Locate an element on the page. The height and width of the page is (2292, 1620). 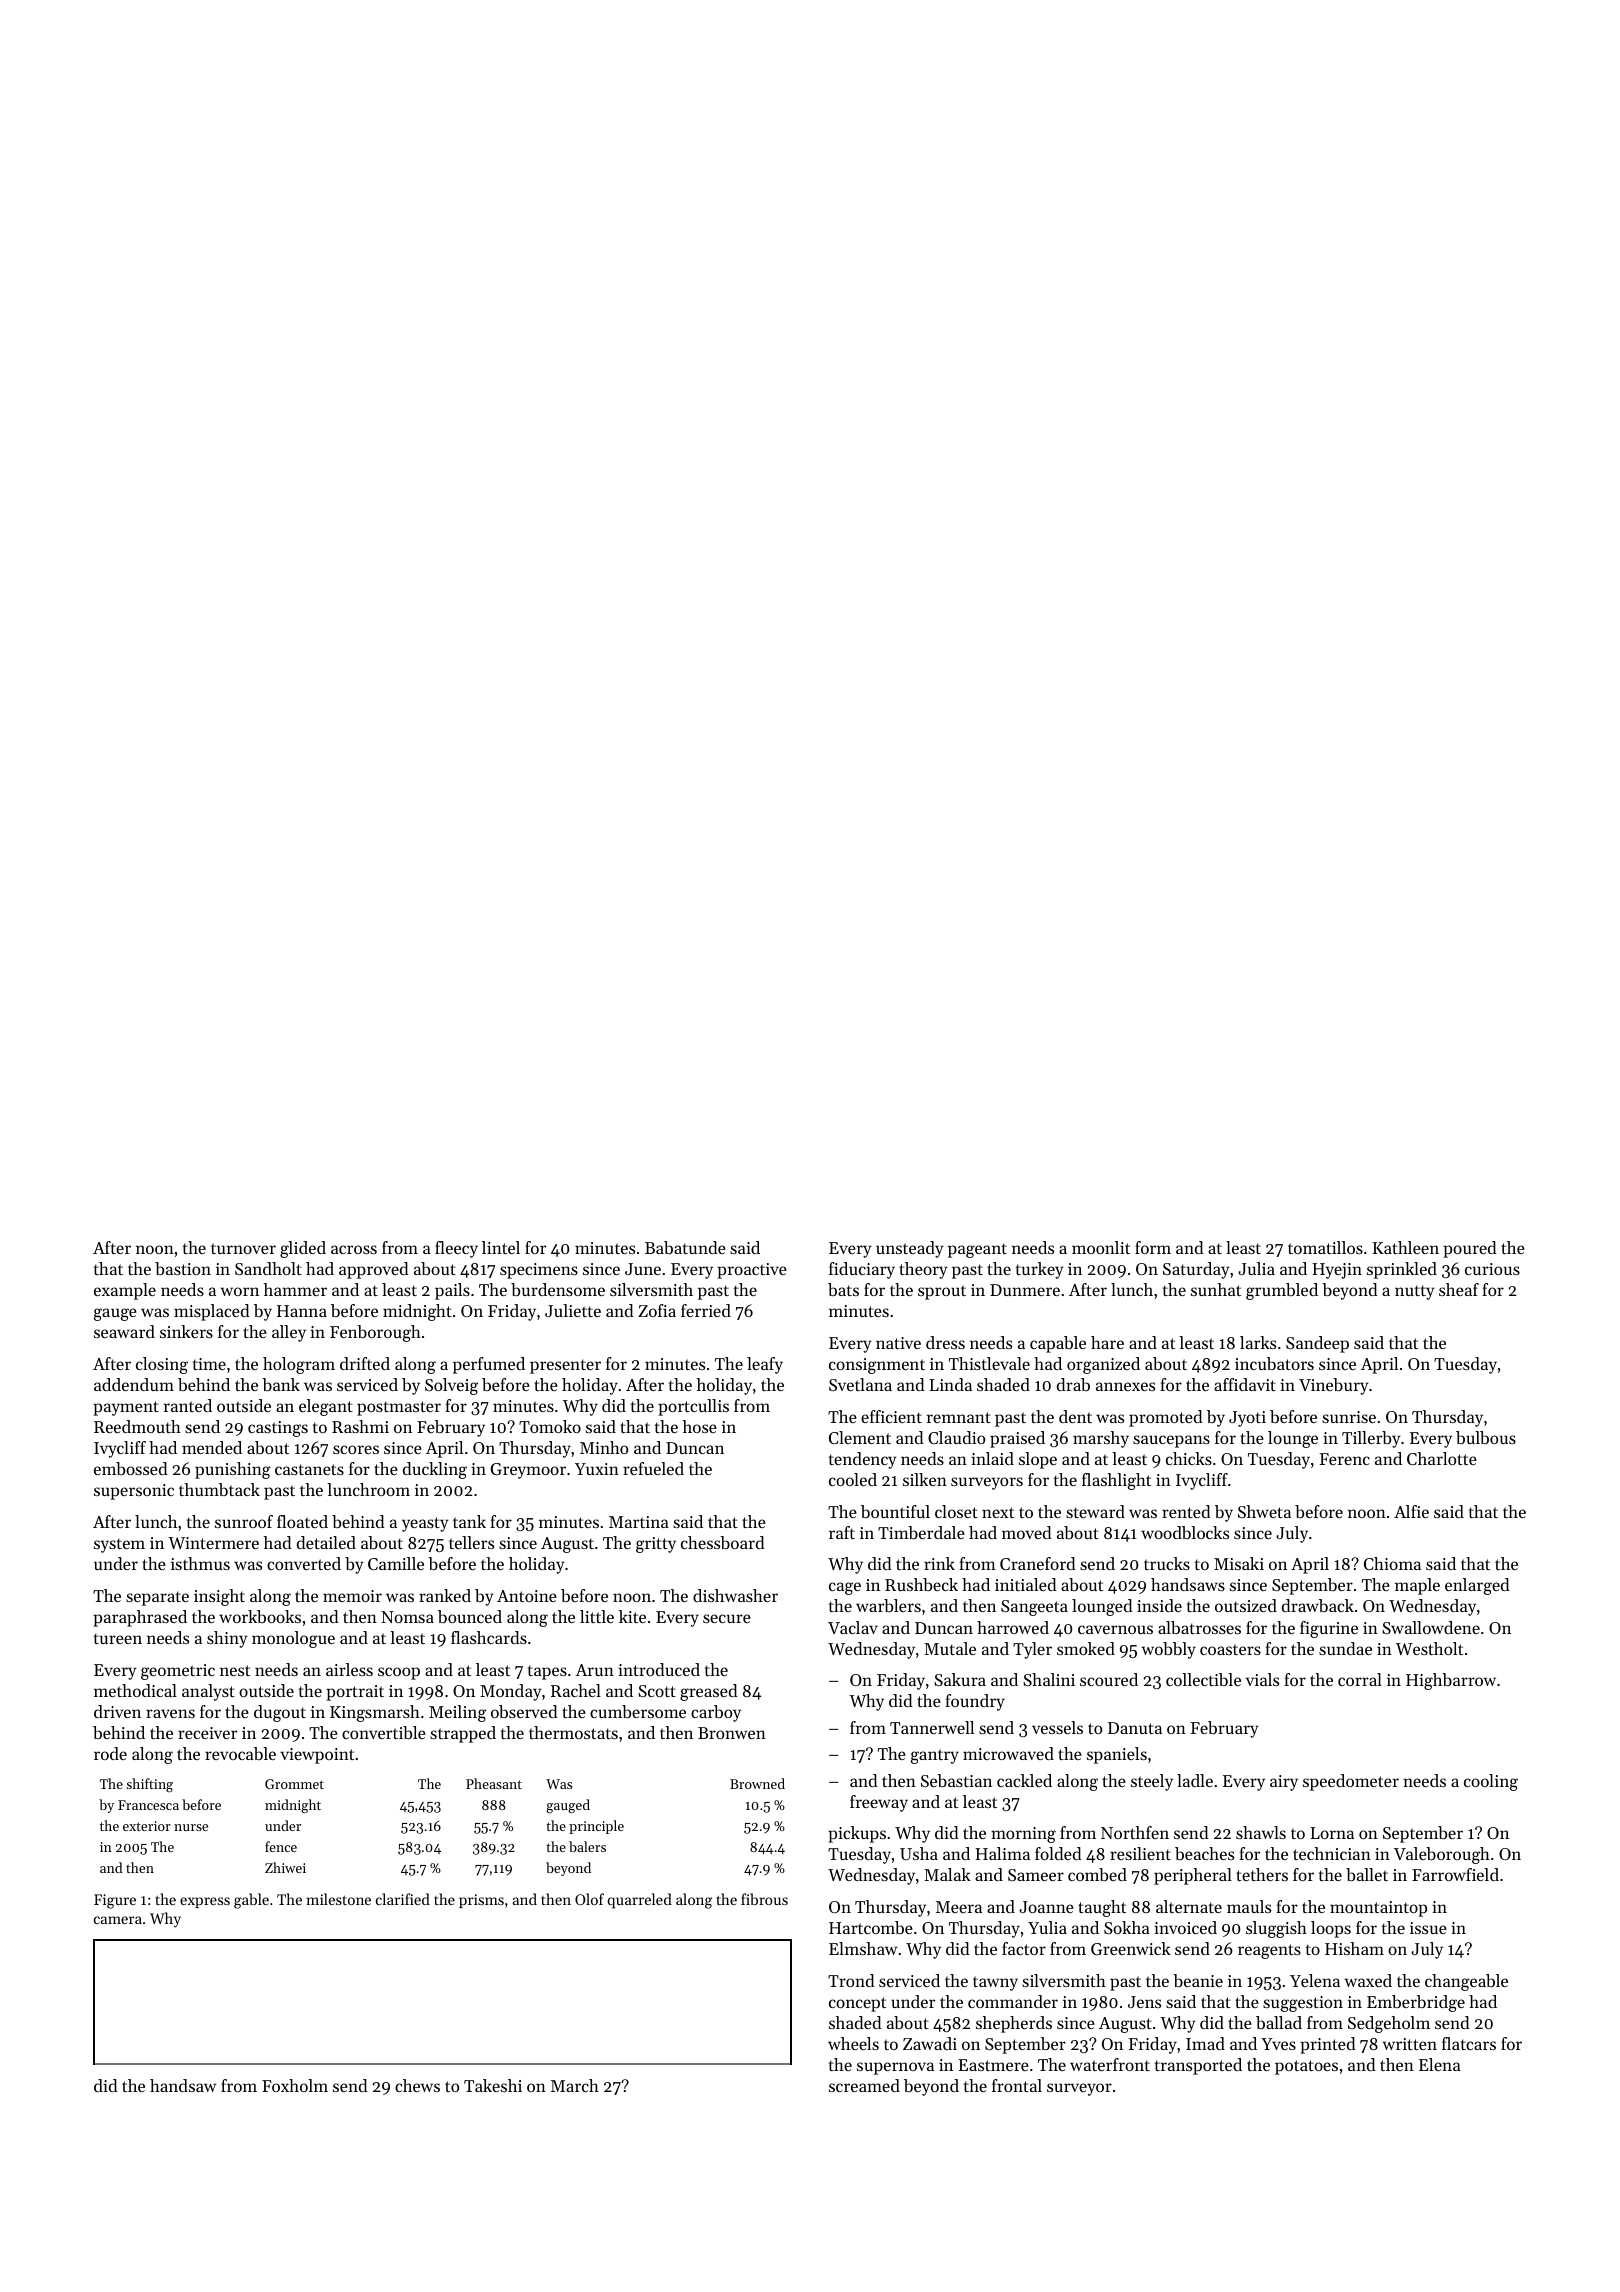
express is located at coordinates (205, 1902).
